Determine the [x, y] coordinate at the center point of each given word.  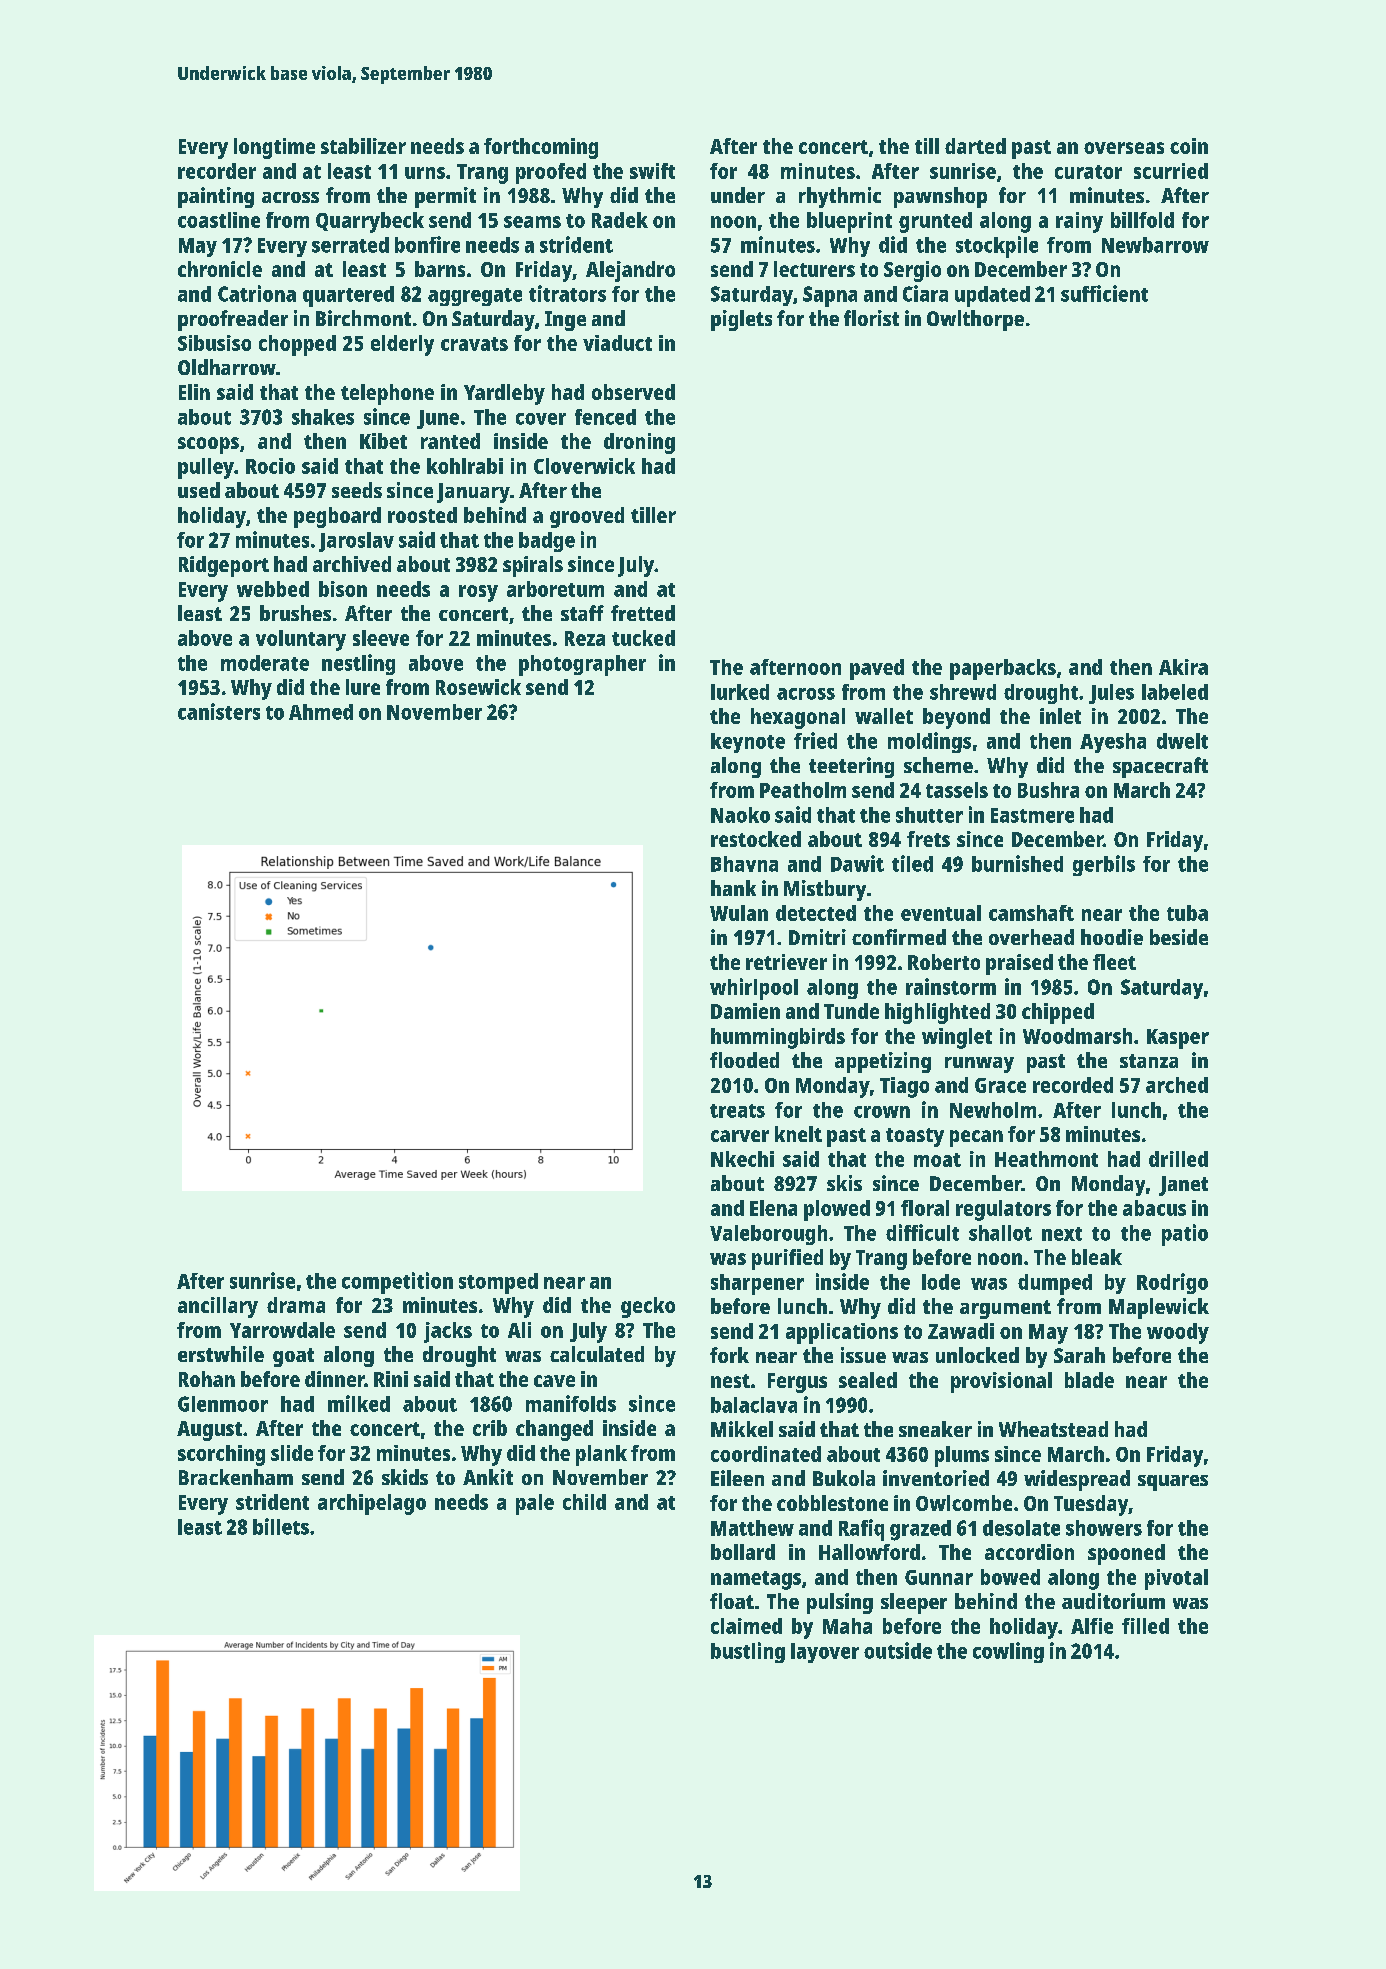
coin [1189, 146]
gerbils [1104, 865]
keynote [748, 743]
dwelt [1182, 741]
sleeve [381, 638]
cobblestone [832, 1503]
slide [292, 1453]
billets [281, 1526]
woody [1178, 1333]
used [199, 490]
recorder [217, 171]
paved [877, 669]
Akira [1183, 667]
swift [652, 171]
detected [816, 913]
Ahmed [321, 712]
